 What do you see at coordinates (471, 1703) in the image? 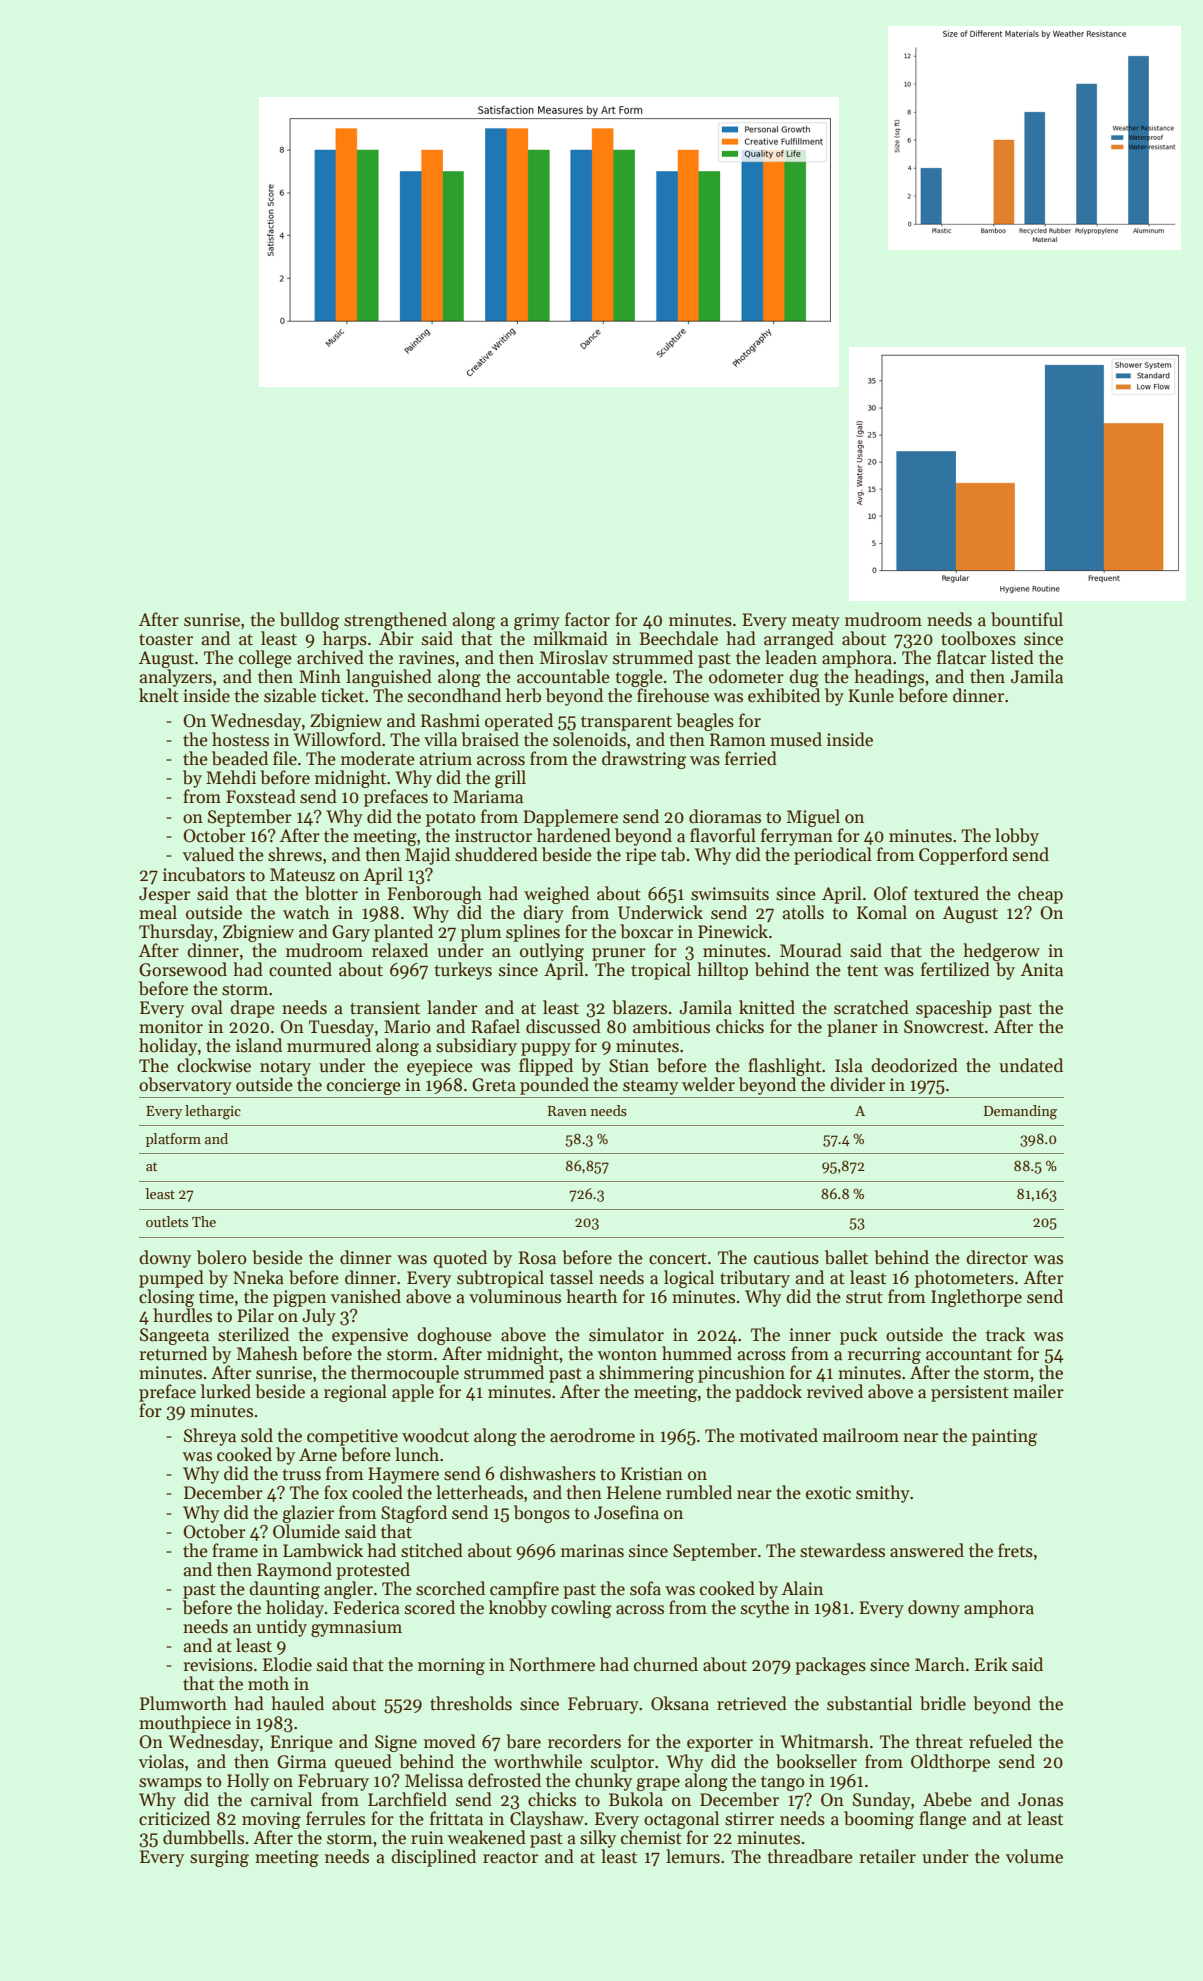
I see `thresholds` at bounding box center [471, 1703].
